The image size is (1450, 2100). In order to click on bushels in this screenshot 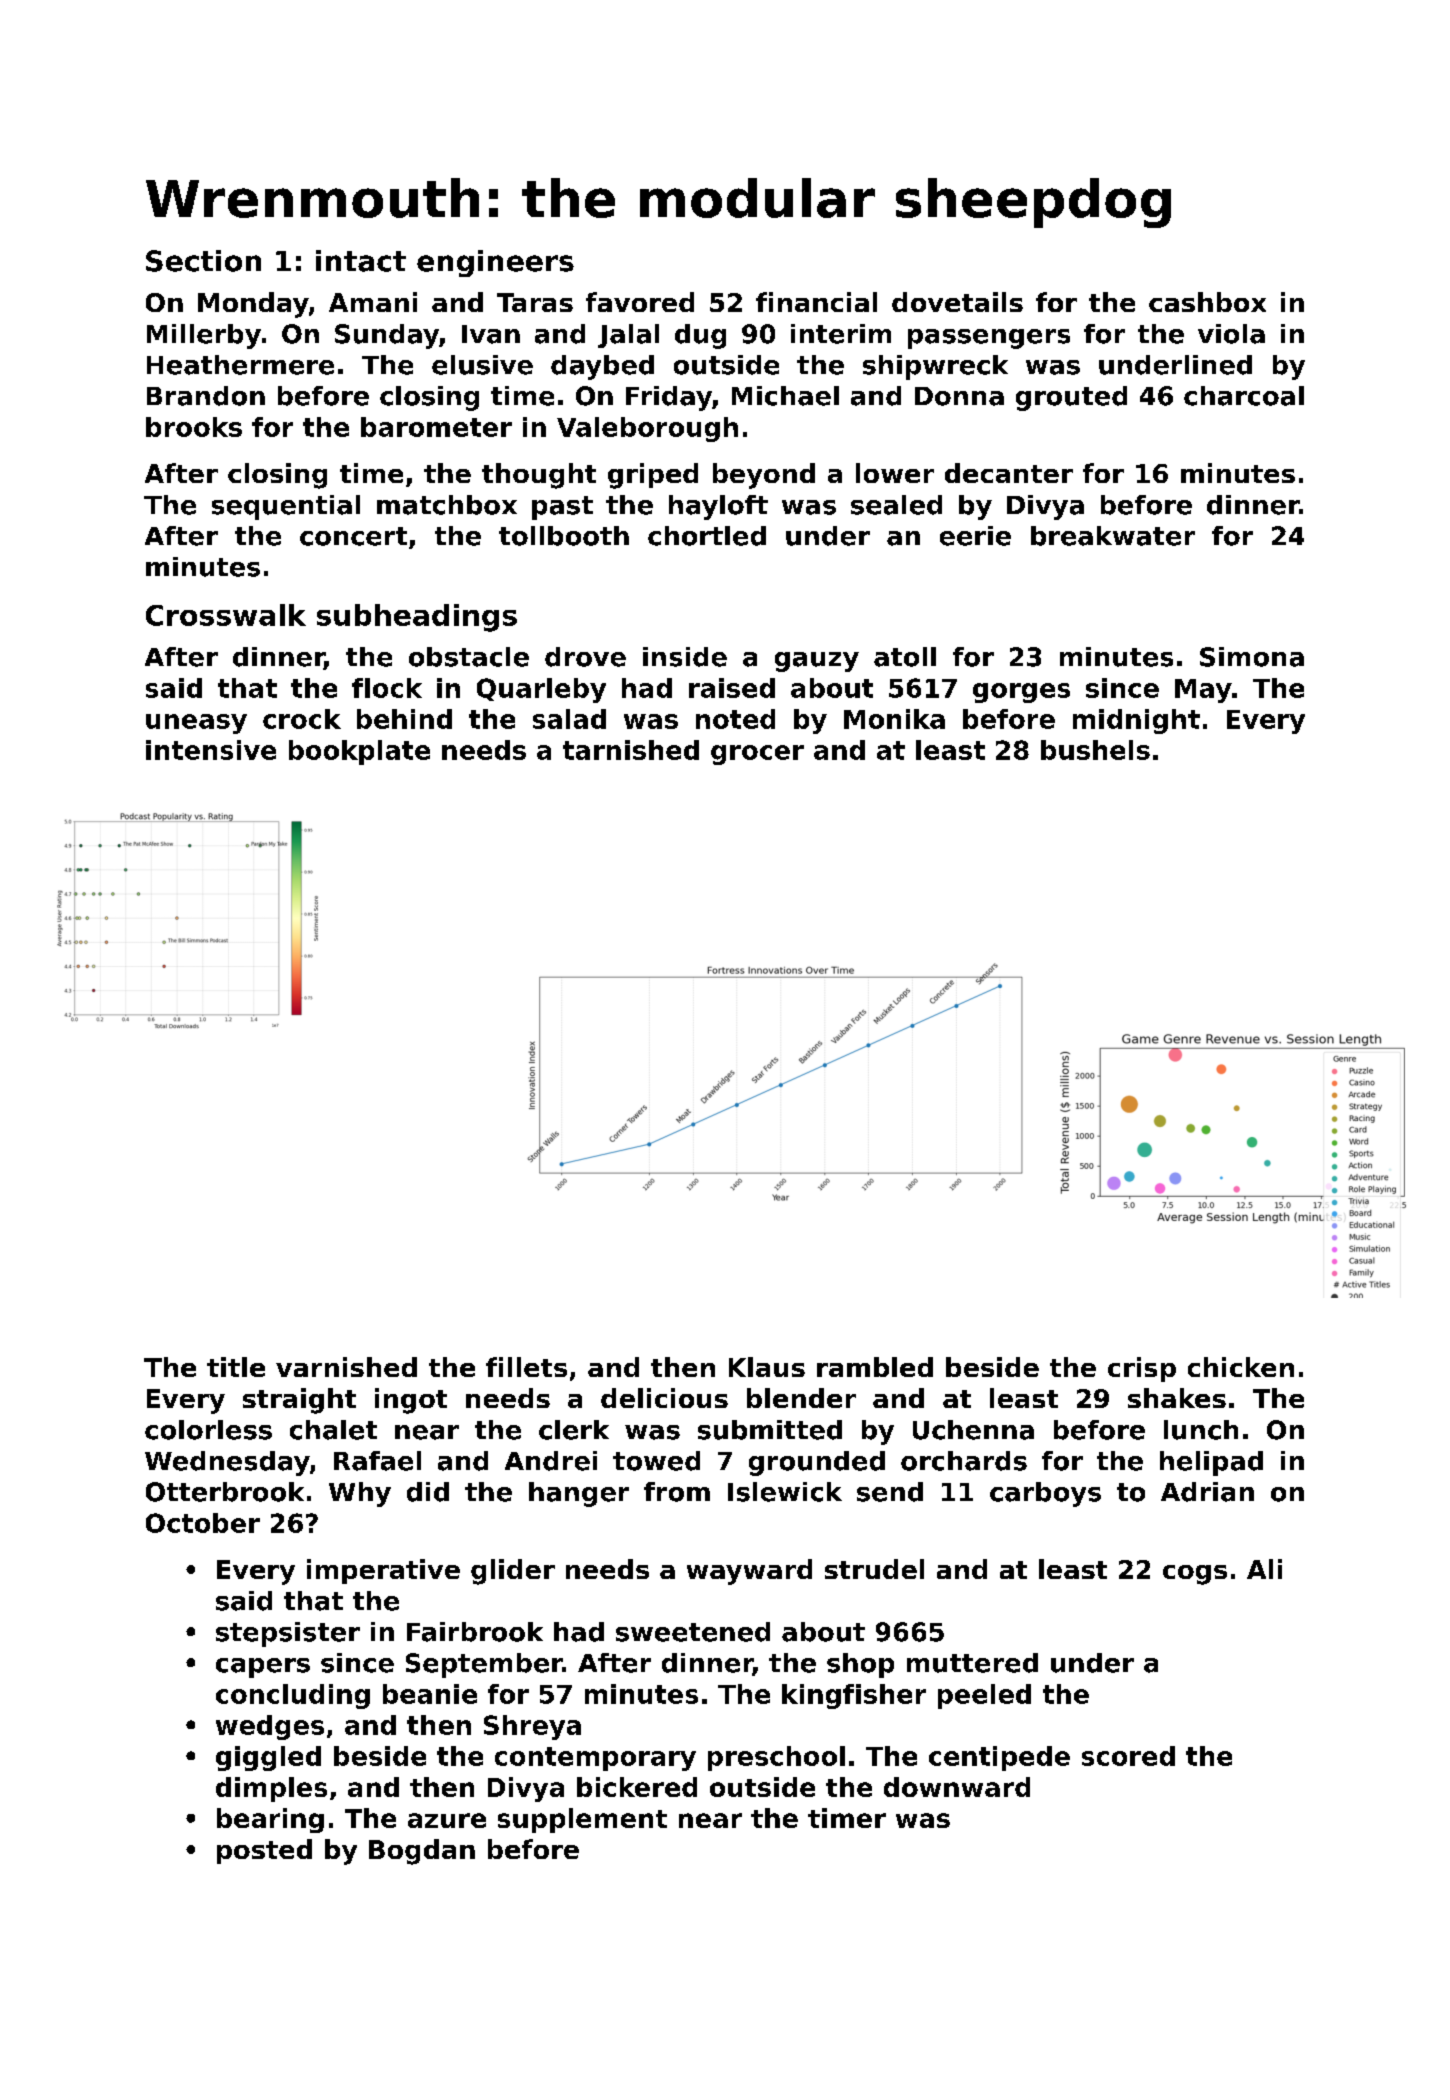, I will do `click(1095, 750)`.
